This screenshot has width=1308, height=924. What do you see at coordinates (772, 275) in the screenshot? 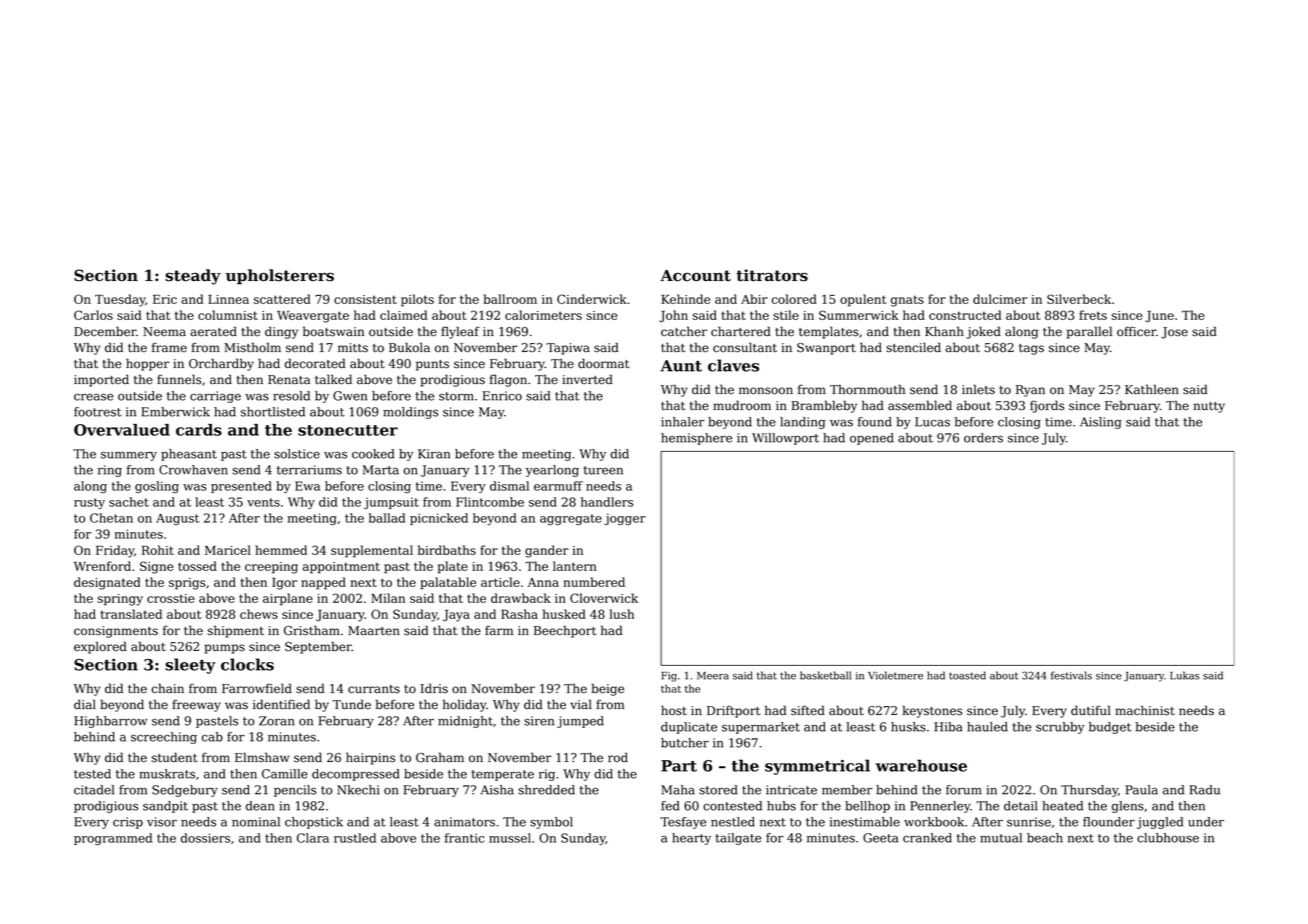
I see `titrators` at bounding box center [772, 275].
